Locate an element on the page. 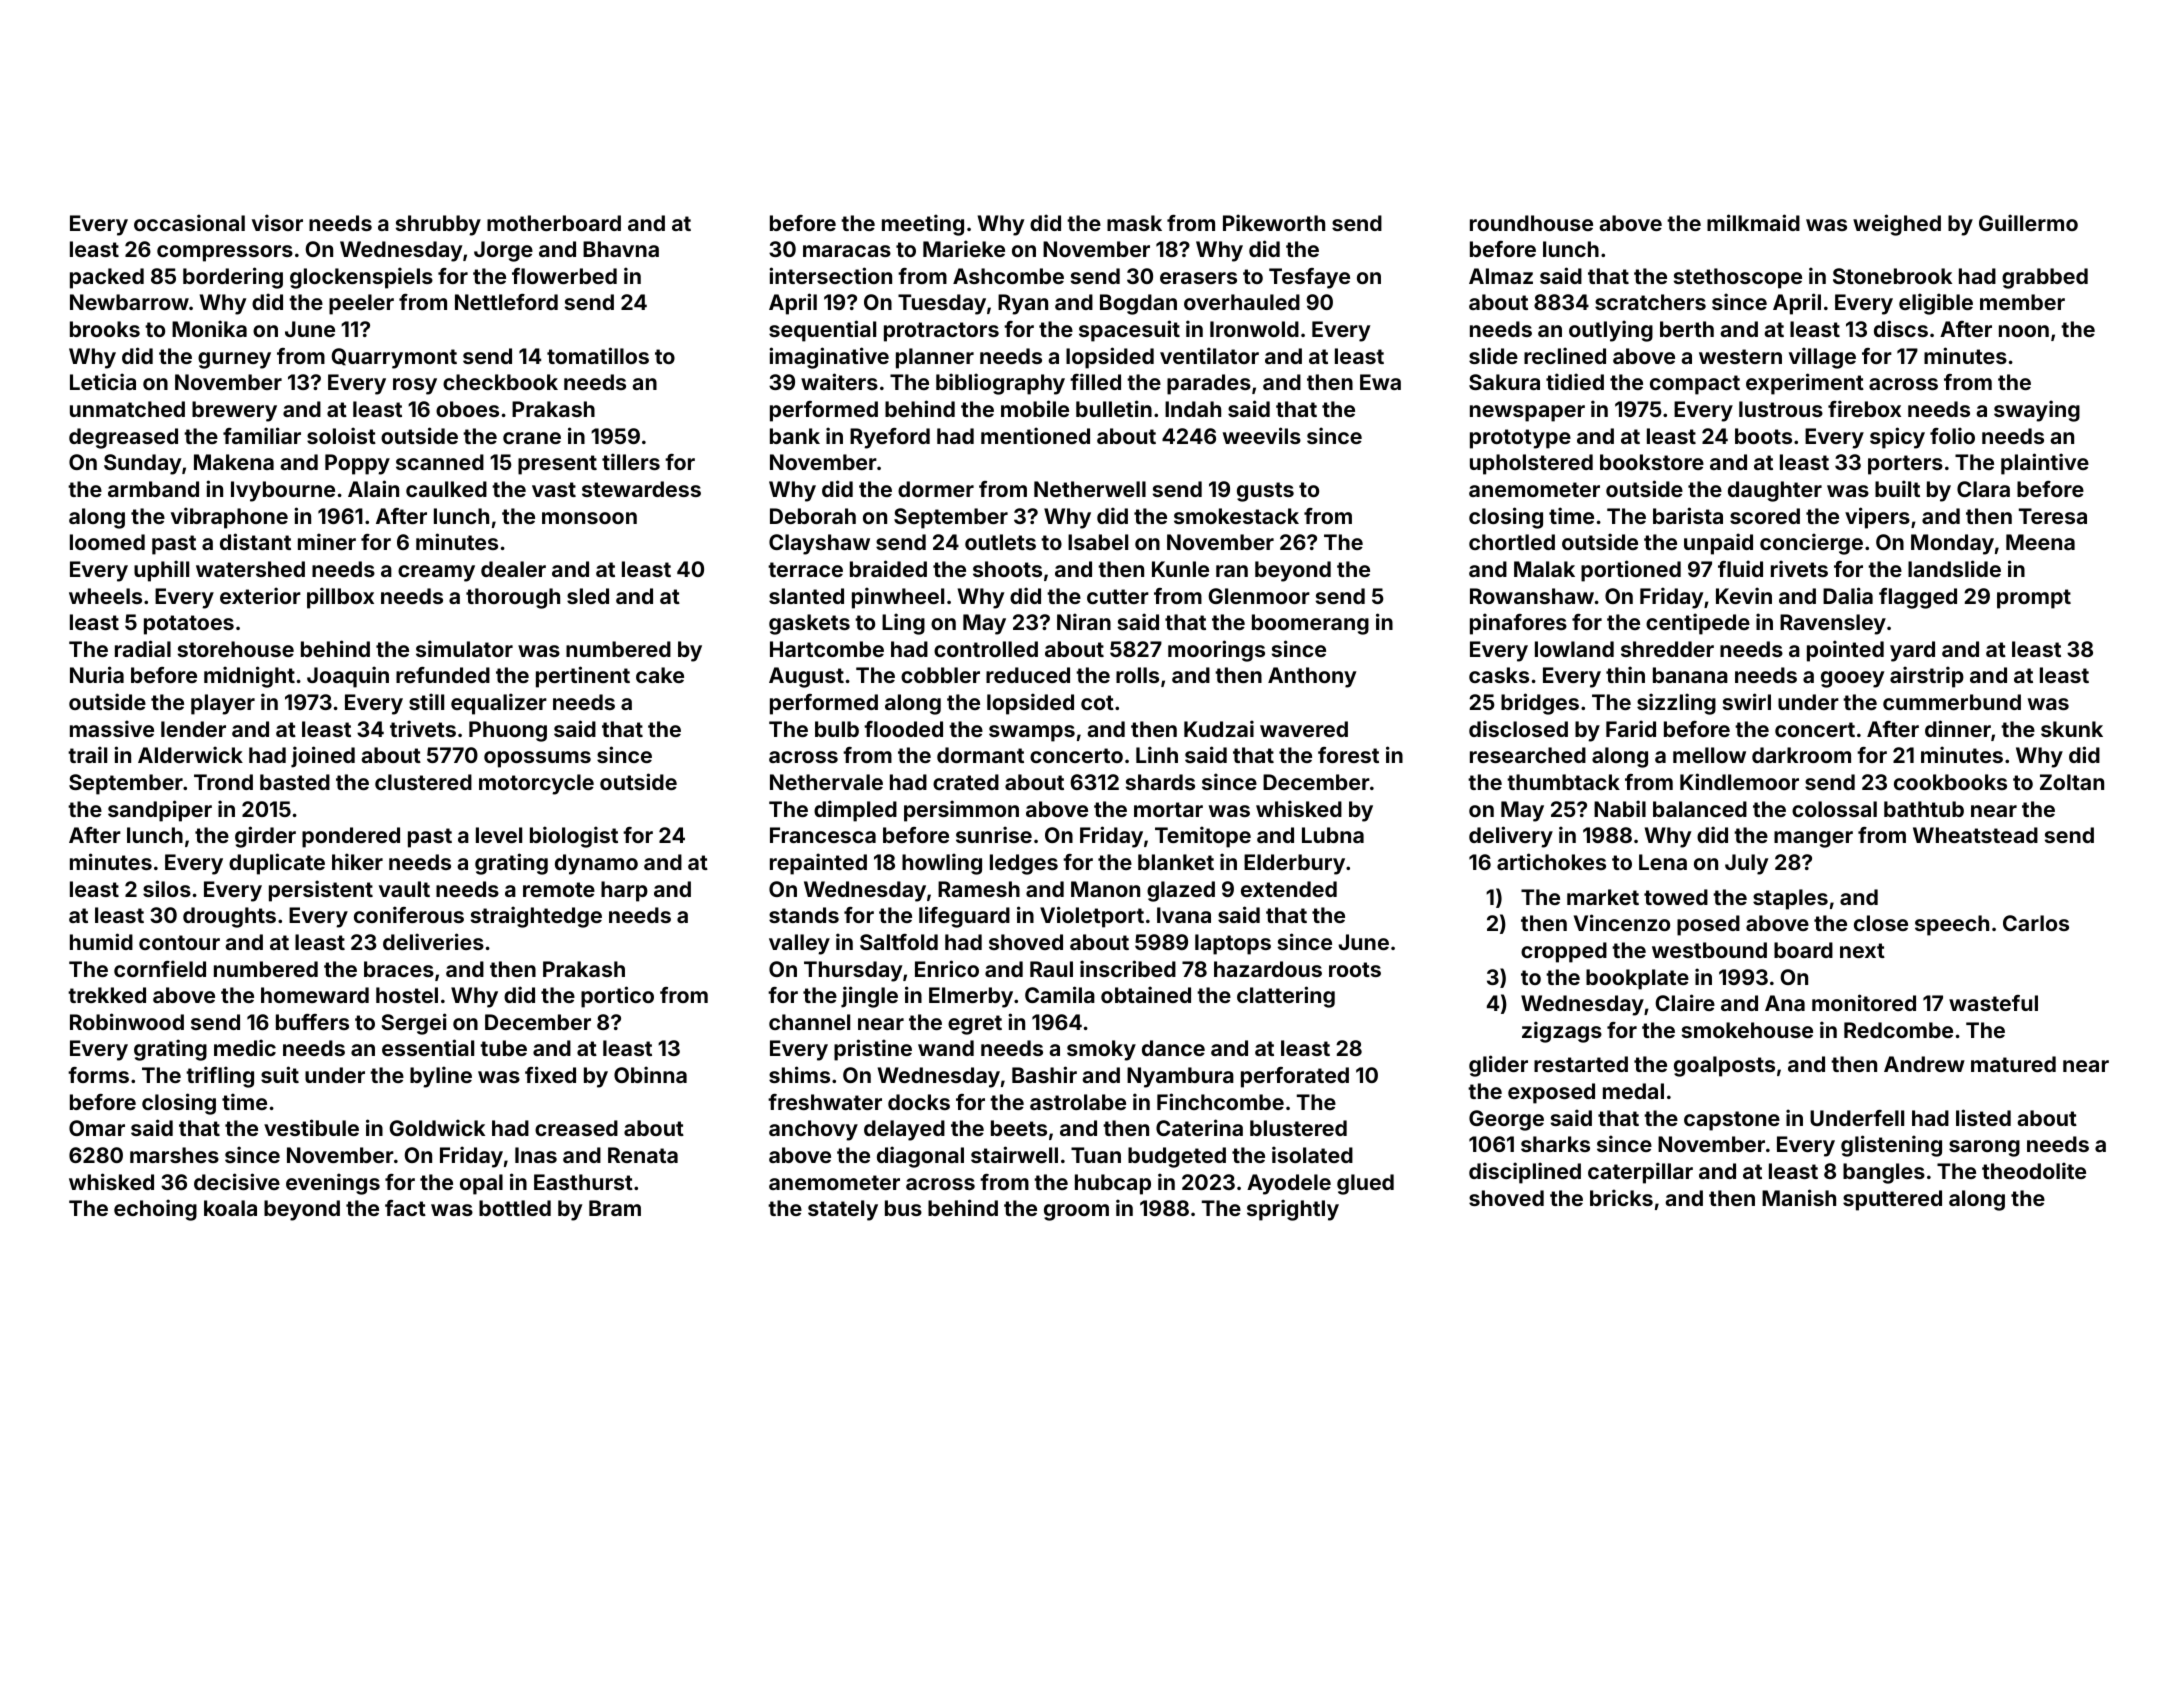 The width and height of the image is (2178, 1683). pointed is located at coordinates (1845, 651).
